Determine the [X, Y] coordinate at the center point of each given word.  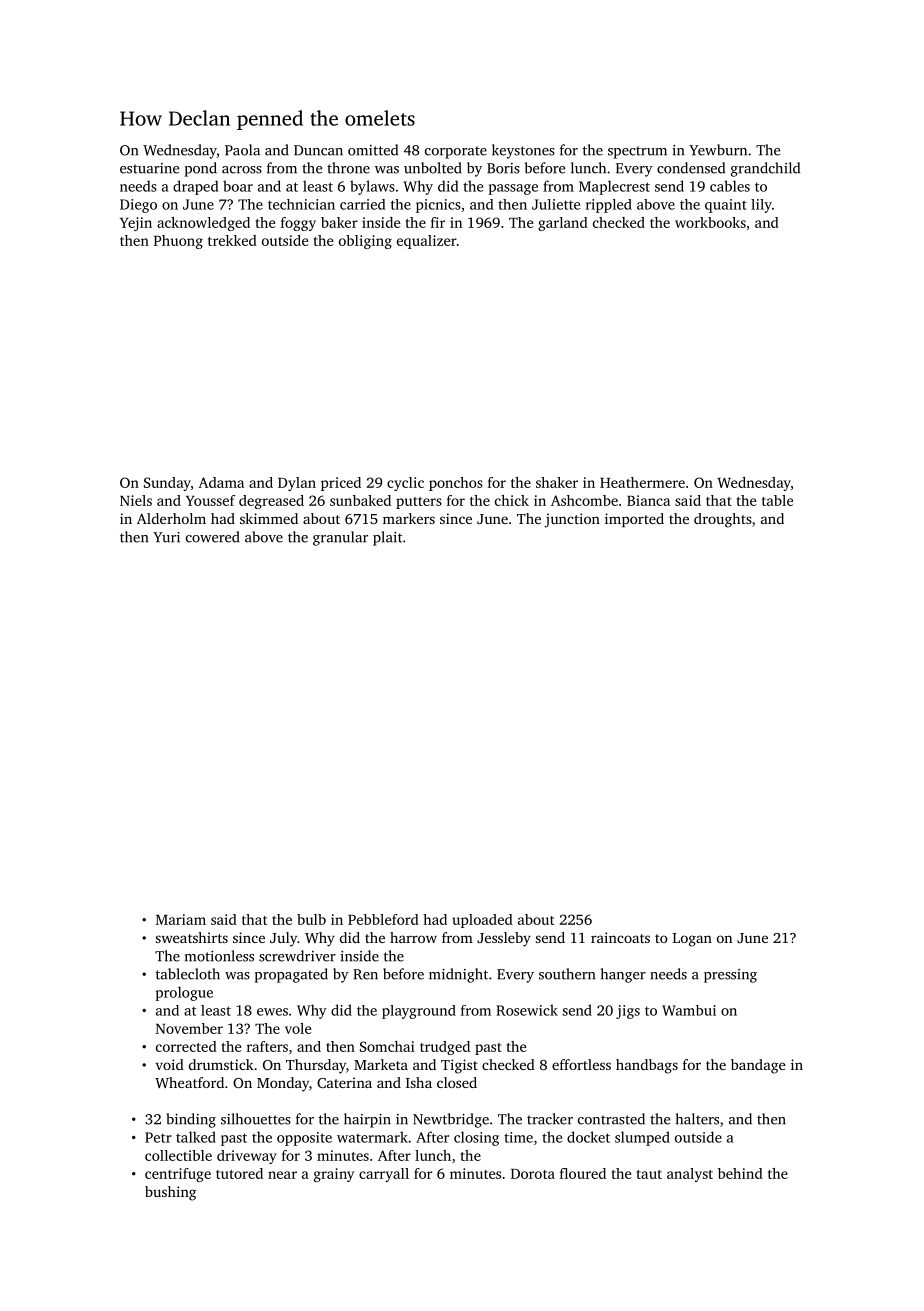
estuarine [149, 168]
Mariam [181, 919]
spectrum [637, 152]
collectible [178, 1155]
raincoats [620, 937]
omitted [373, 150]
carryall [384, 1175]
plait [388, 538]
